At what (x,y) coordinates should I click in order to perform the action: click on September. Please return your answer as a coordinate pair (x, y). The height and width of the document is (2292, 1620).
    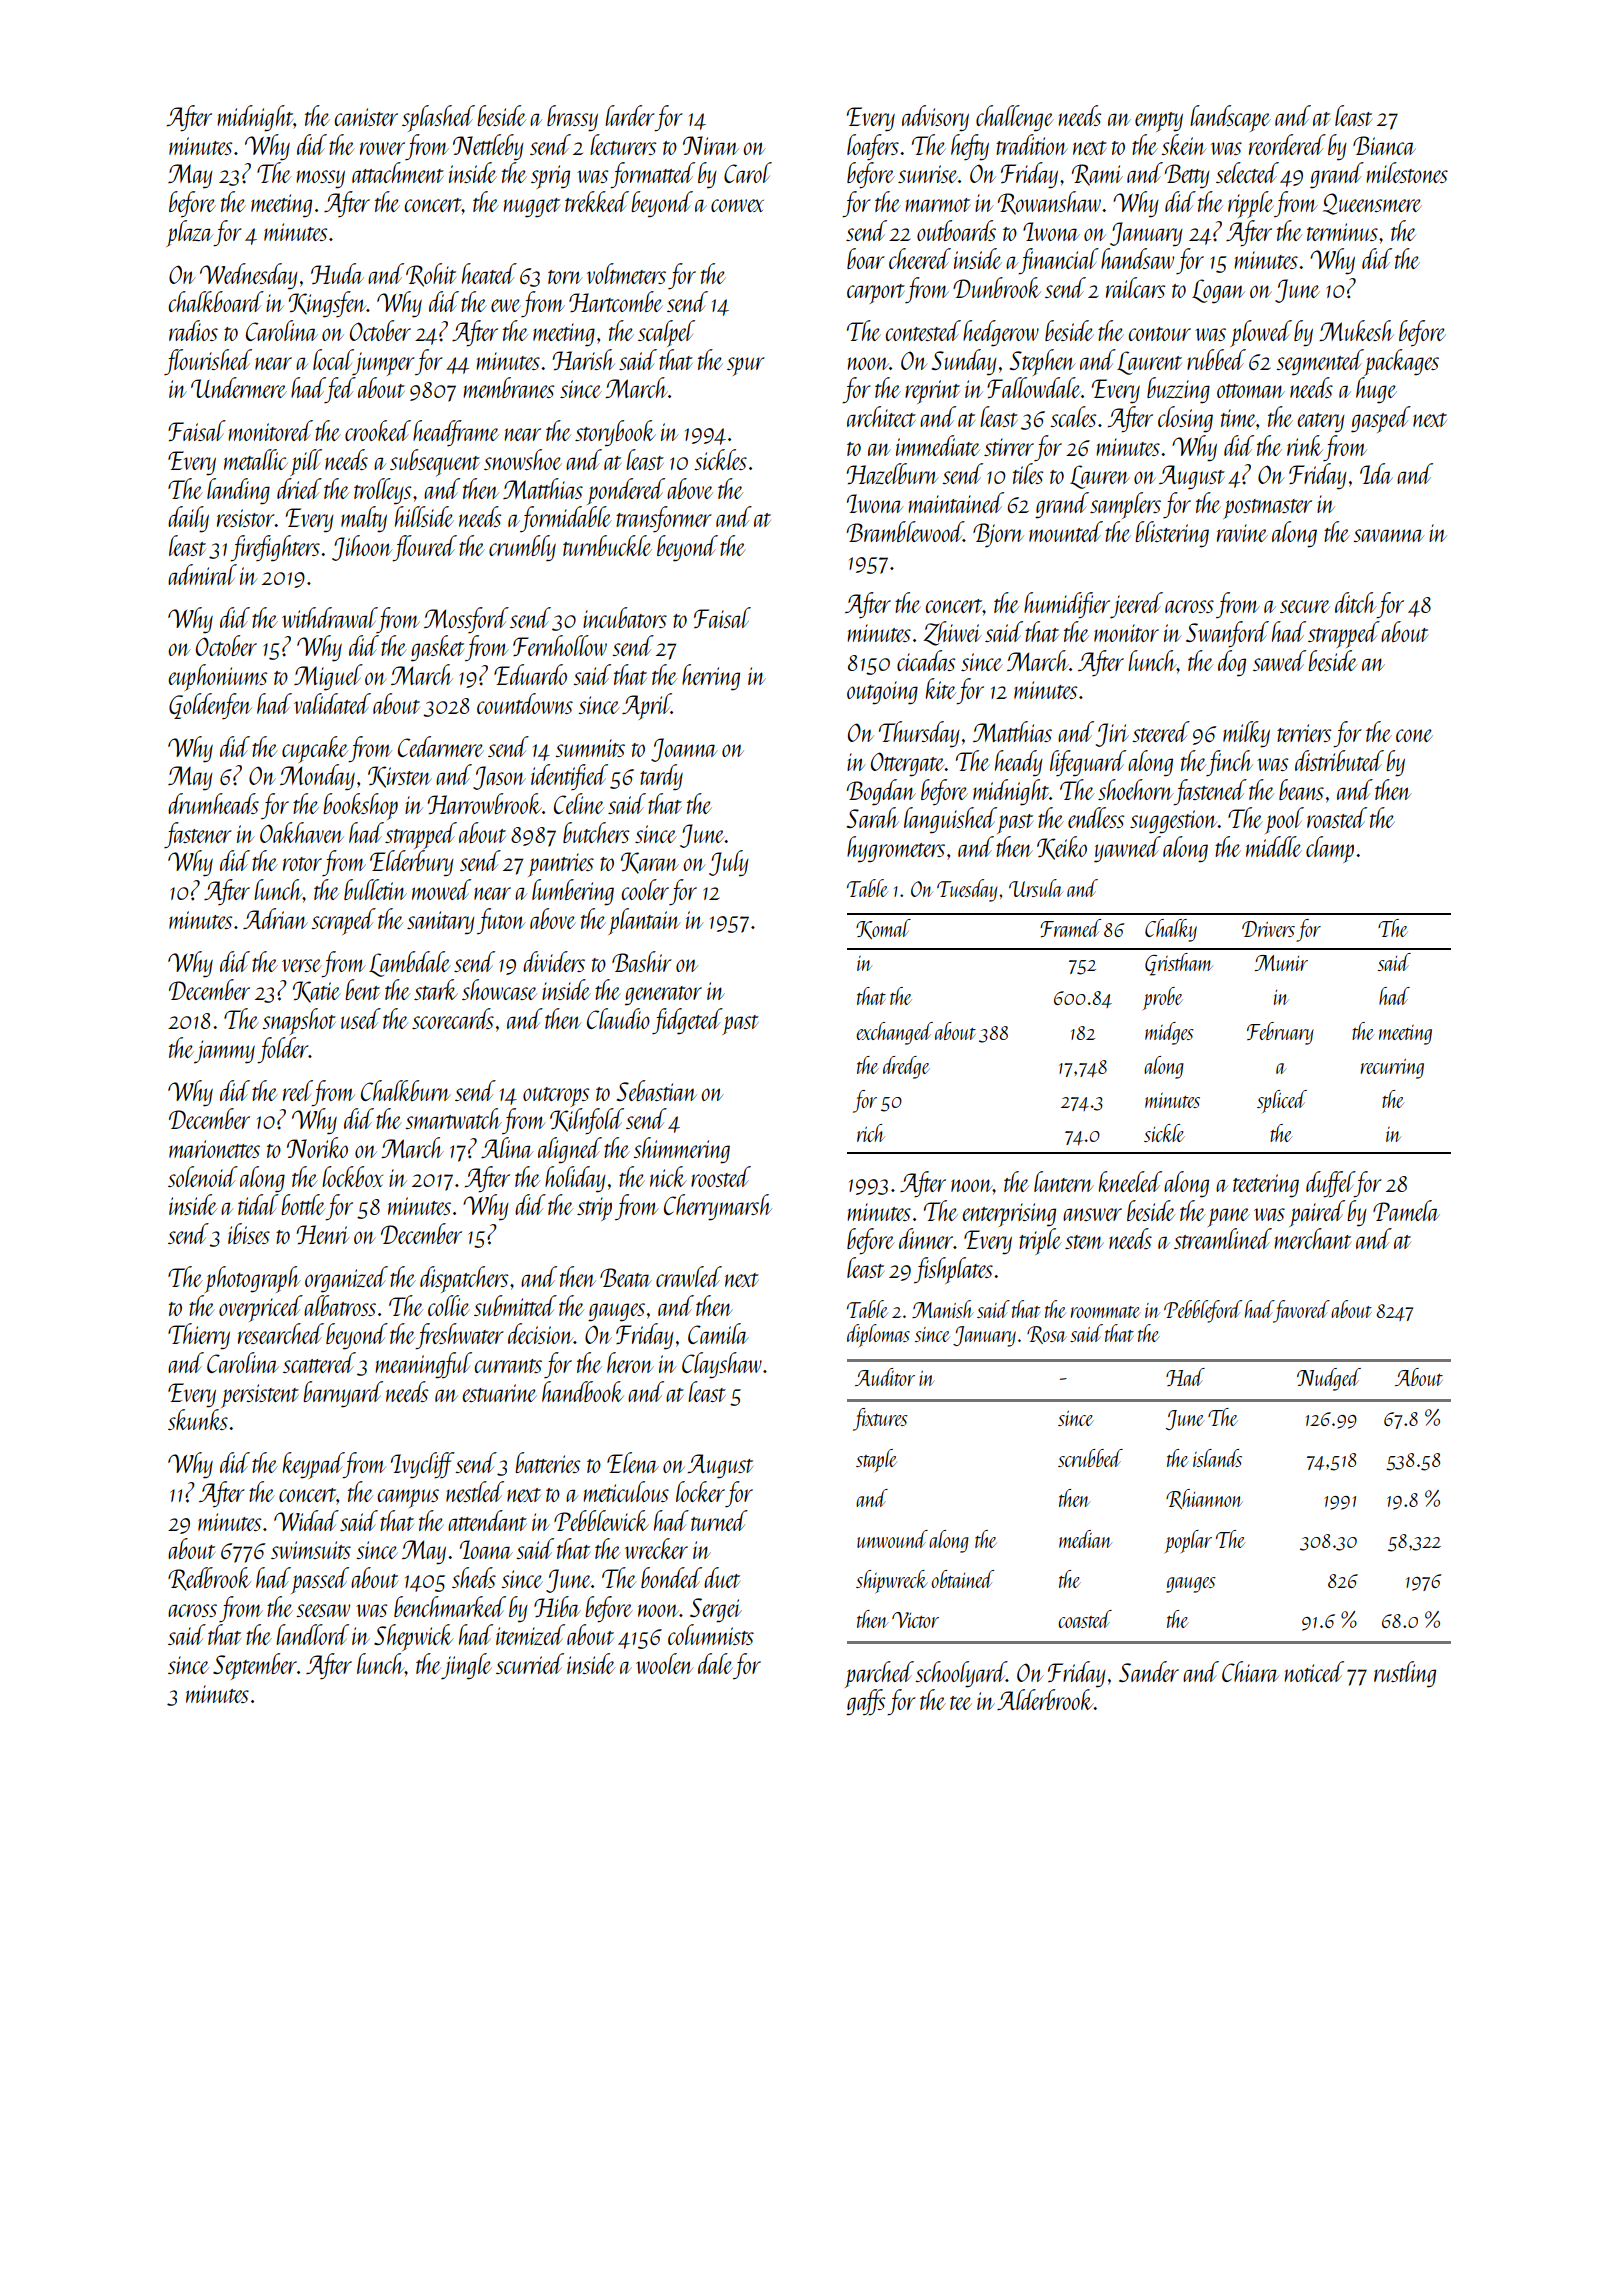
    Looking at the image, I should click on (255, 1666).
